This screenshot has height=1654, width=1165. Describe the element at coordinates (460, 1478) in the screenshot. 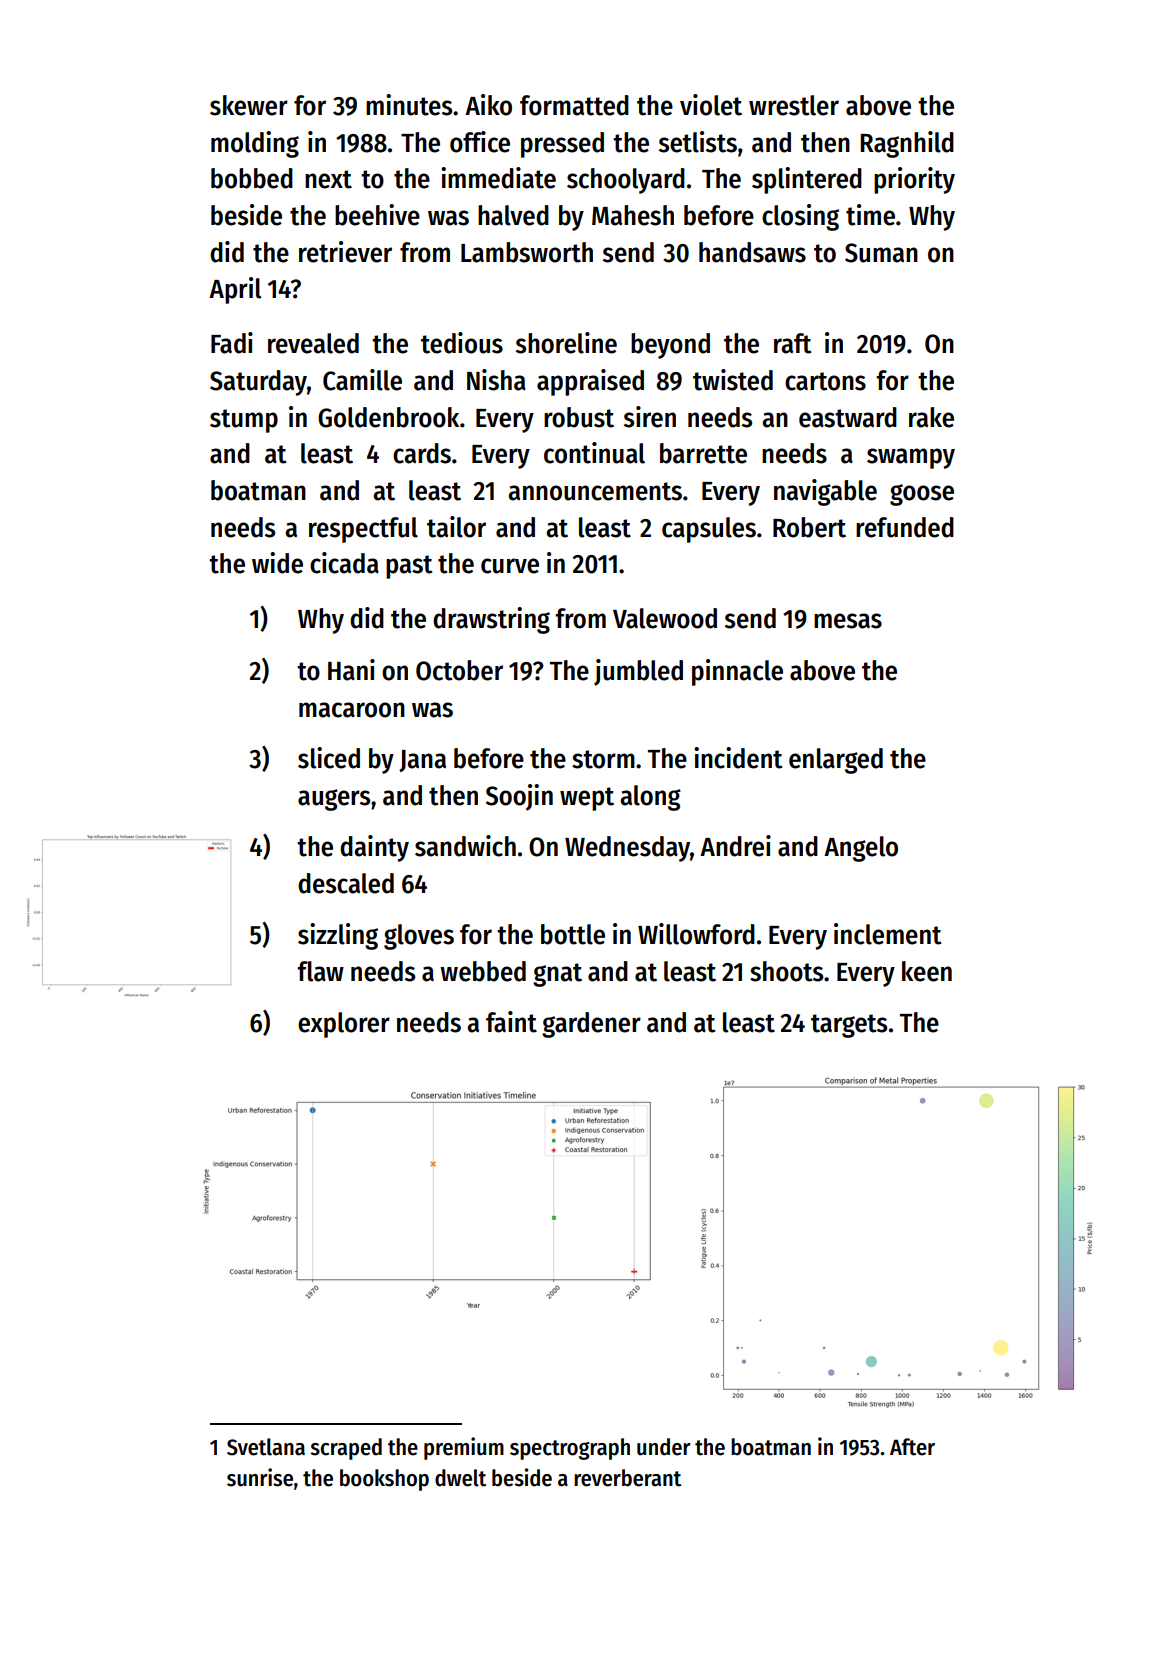

I see `dwelt` at that location.
